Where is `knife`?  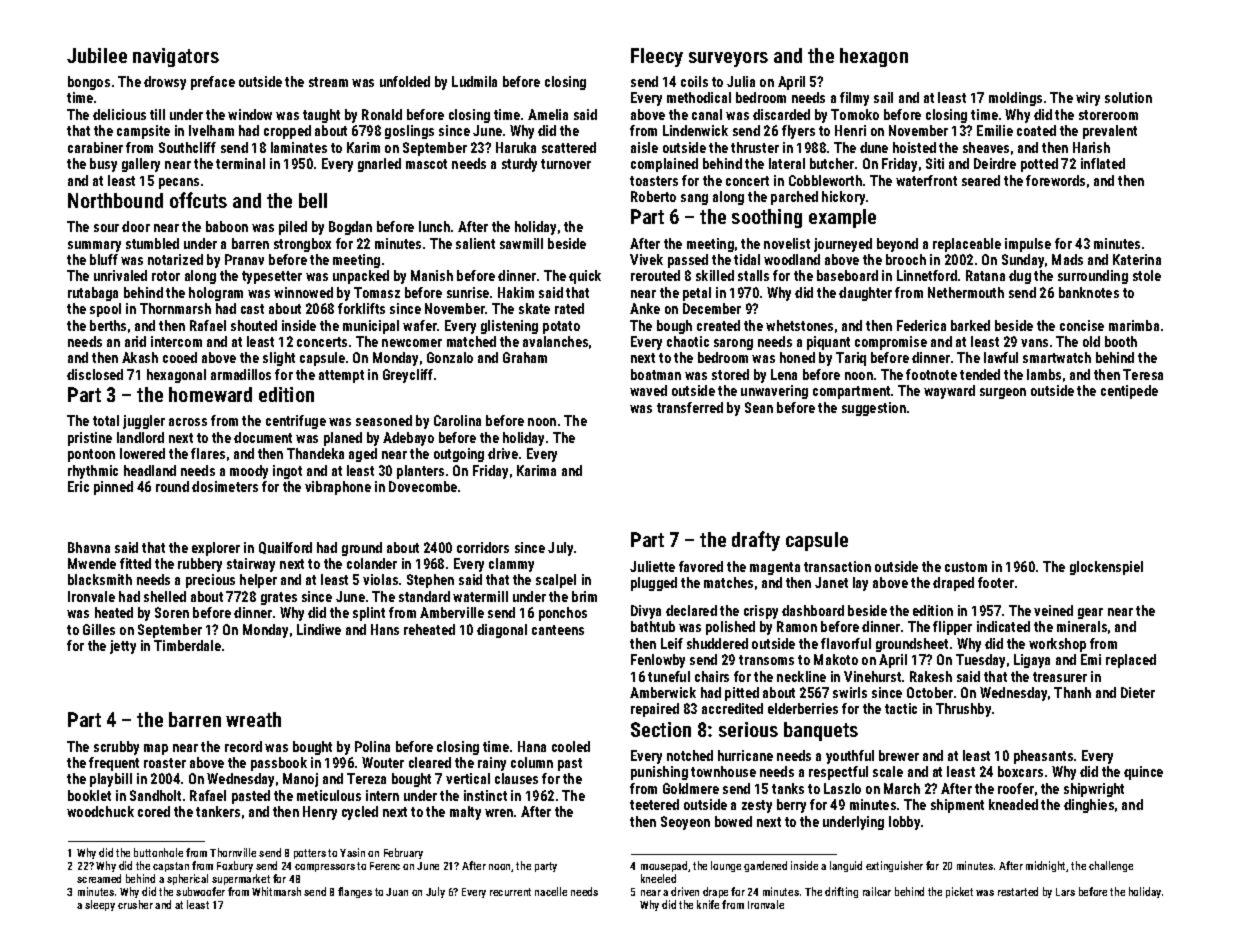 knife is located at coordinates (708, 904).
